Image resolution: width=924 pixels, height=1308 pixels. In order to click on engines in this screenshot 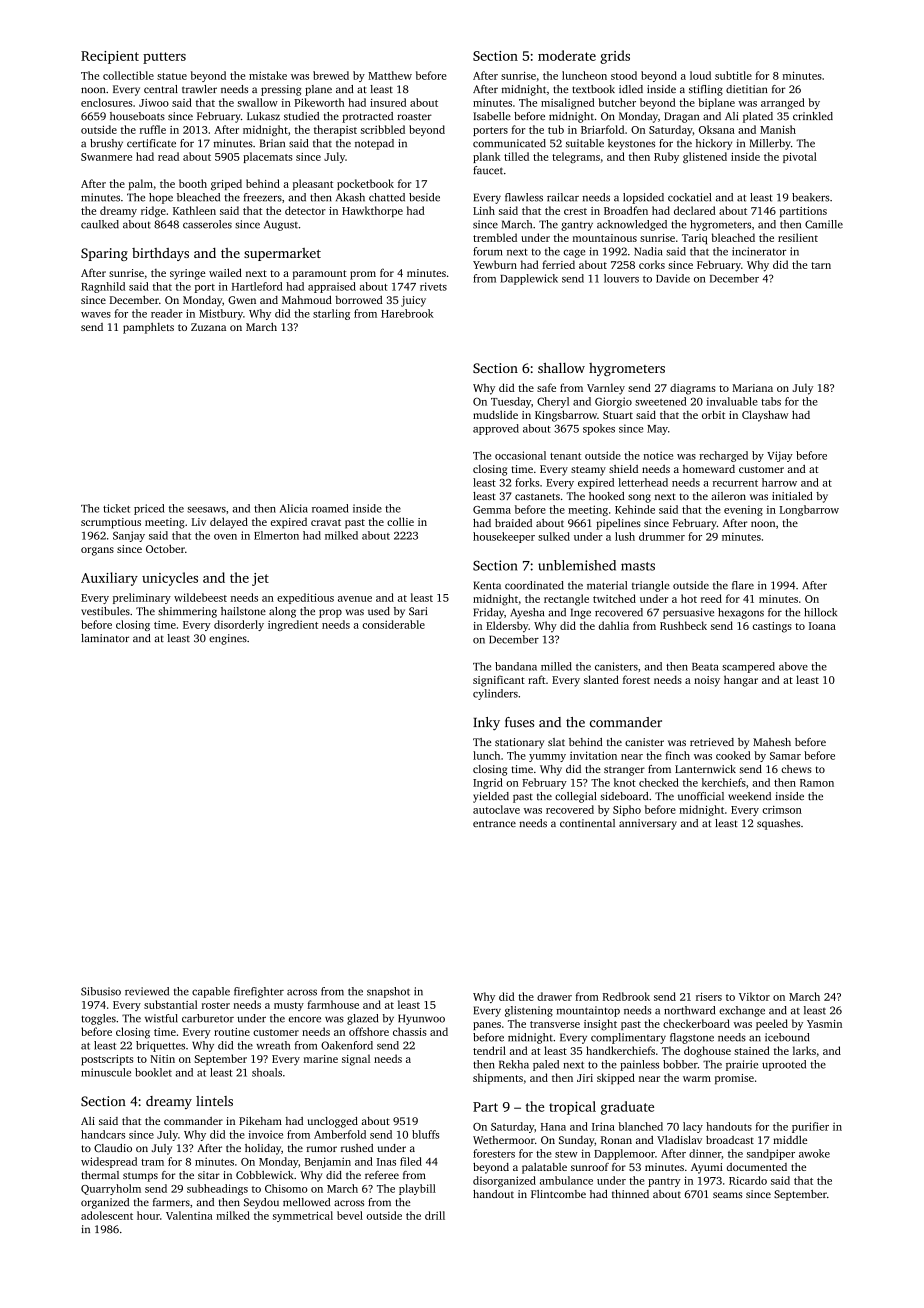, I will do `click(228, 639)`.
